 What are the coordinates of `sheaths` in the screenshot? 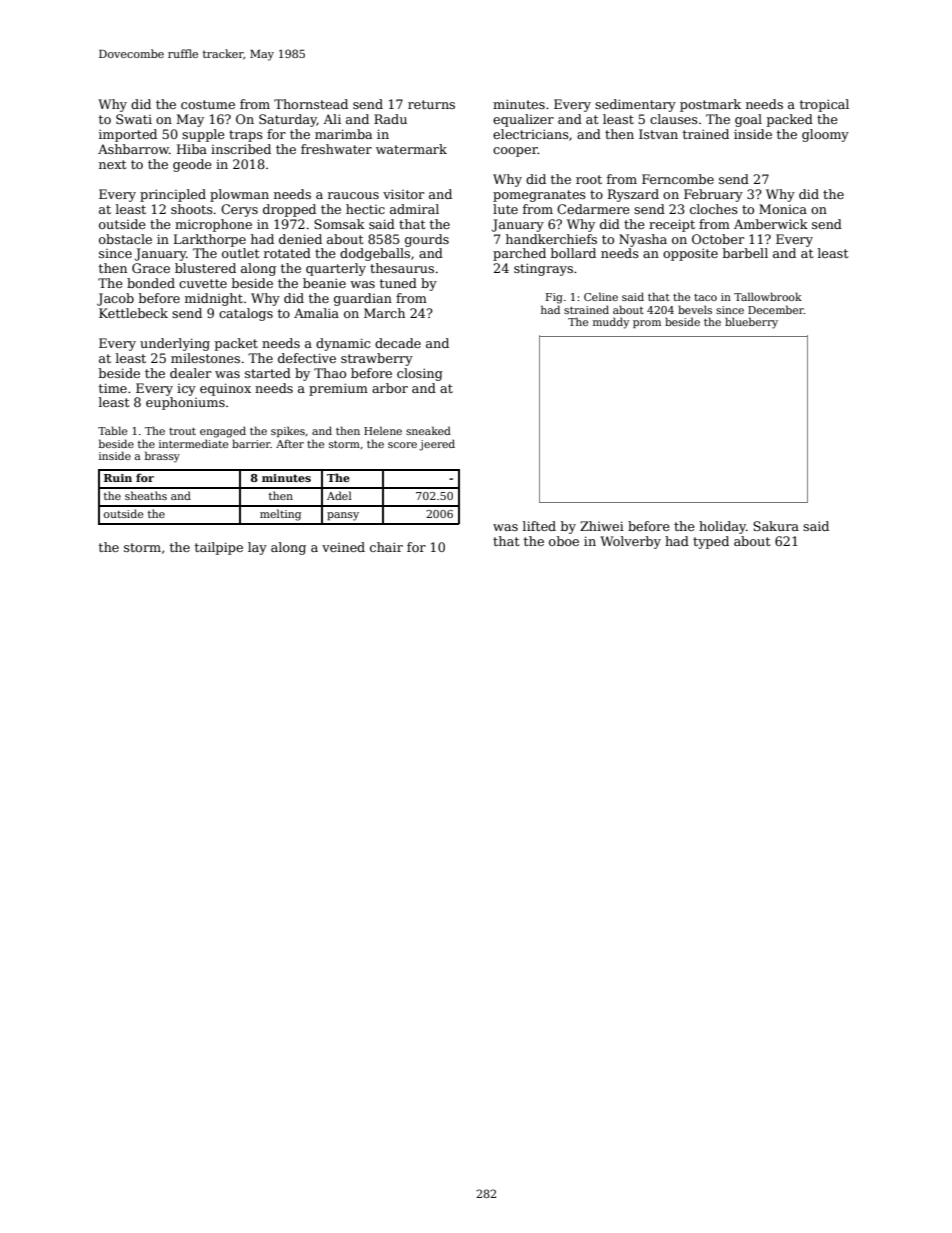 It's located at (146, 495).
